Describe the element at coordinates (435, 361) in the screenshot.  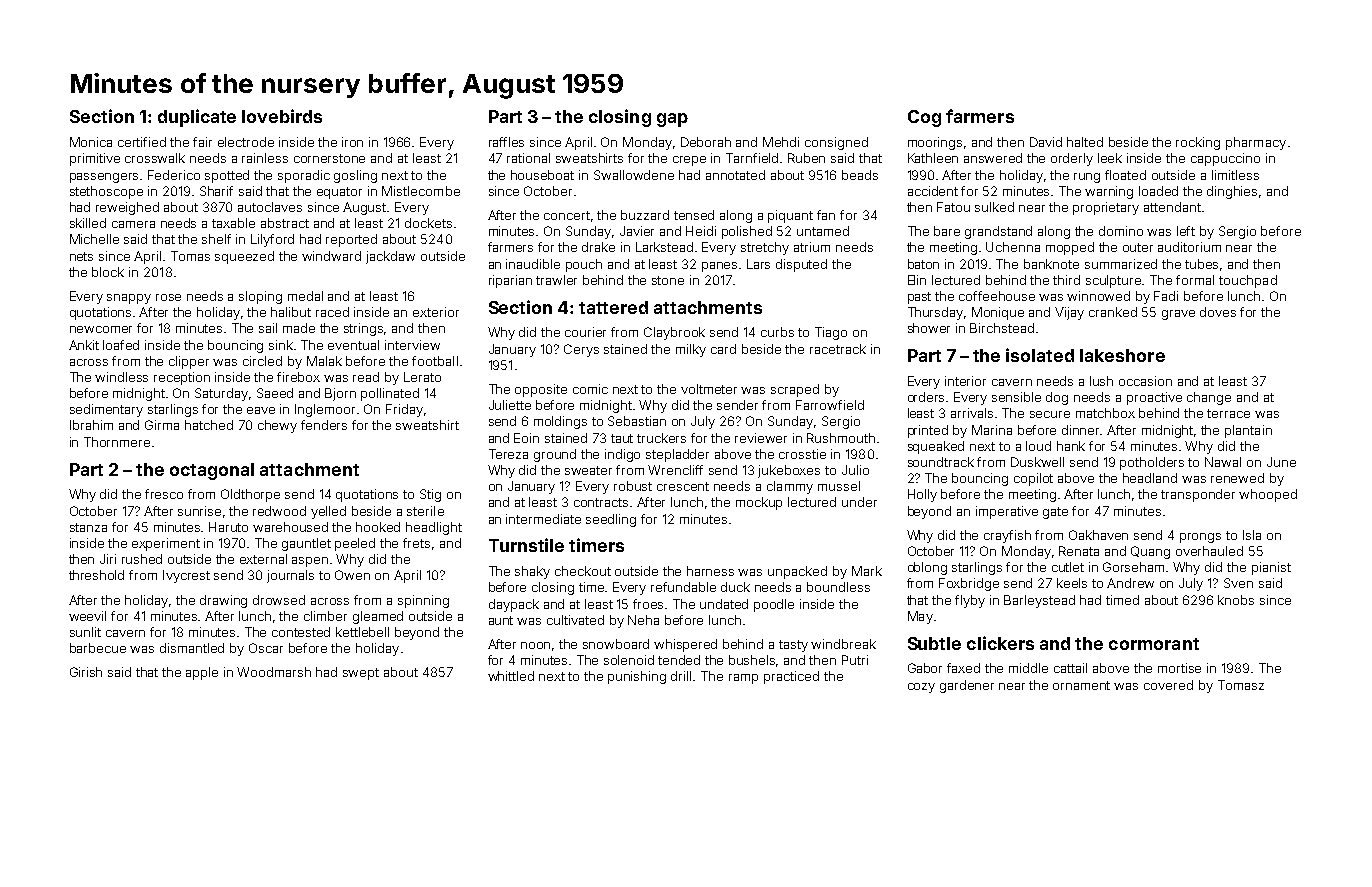
I see `football` at that location.
